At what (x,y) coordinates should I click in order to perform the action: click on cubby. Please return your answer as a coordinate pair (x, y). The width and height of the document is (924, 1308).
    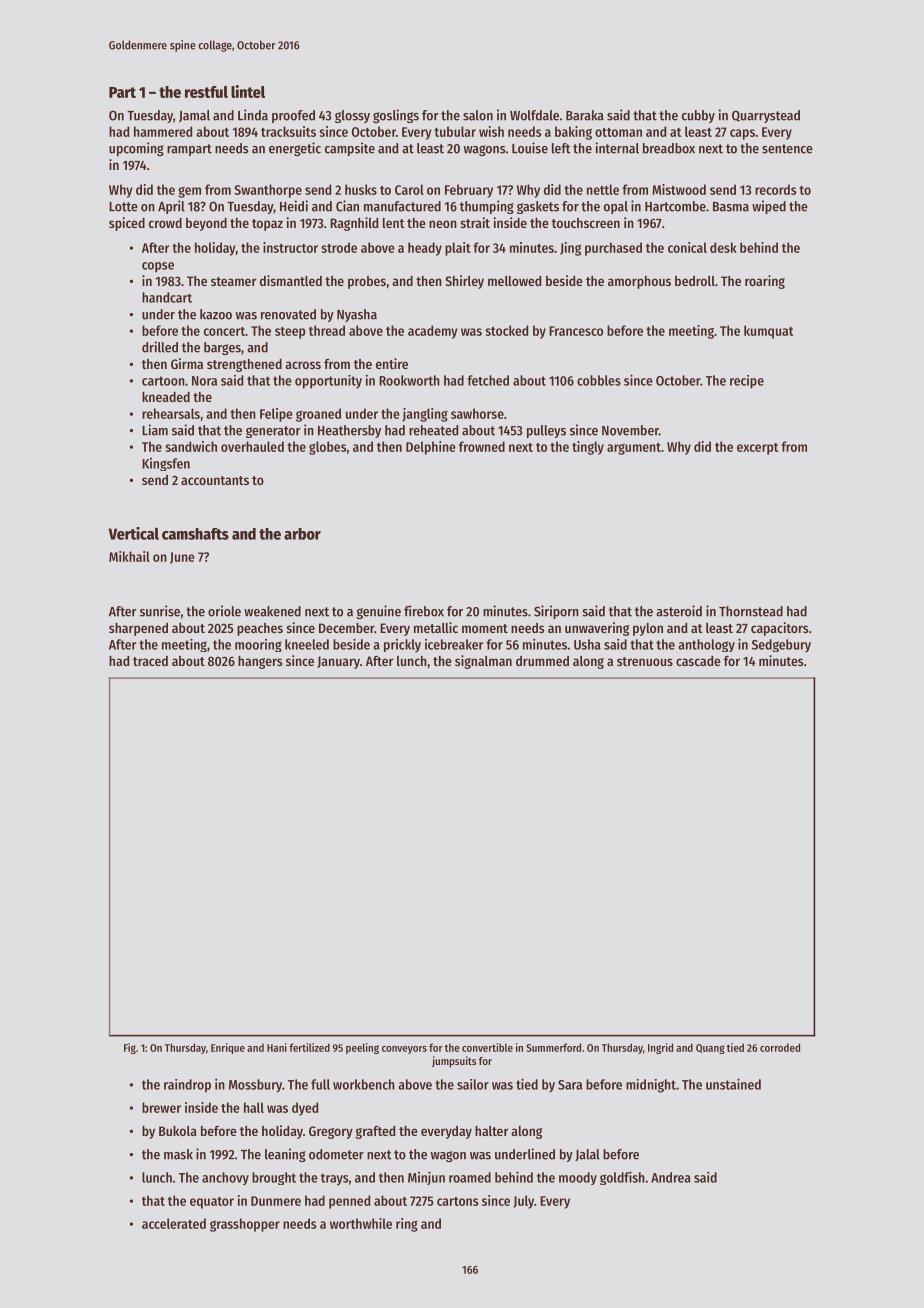
    Looking at the image, I should click on (698, 116).
